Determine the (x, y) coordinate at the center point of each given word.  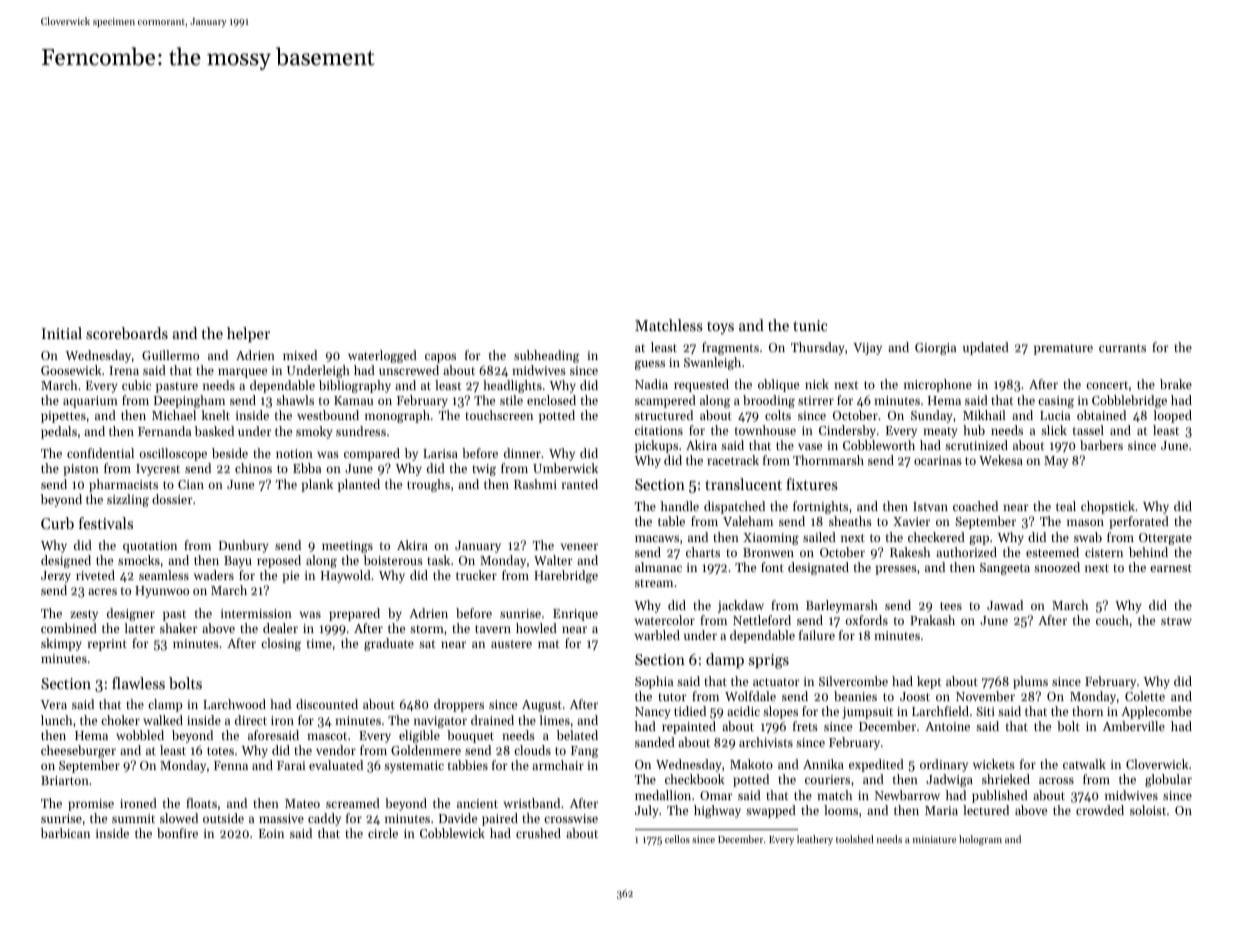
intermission (256, 613)
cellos (677, 839)
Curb (57, 523)
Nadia (651, 384)
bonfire (177, 833)
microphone (938, 385)
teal (1066, 506)
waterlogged (382, 356)
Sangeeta (1005, 569)
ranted (580, 484)
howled (536, 628)
